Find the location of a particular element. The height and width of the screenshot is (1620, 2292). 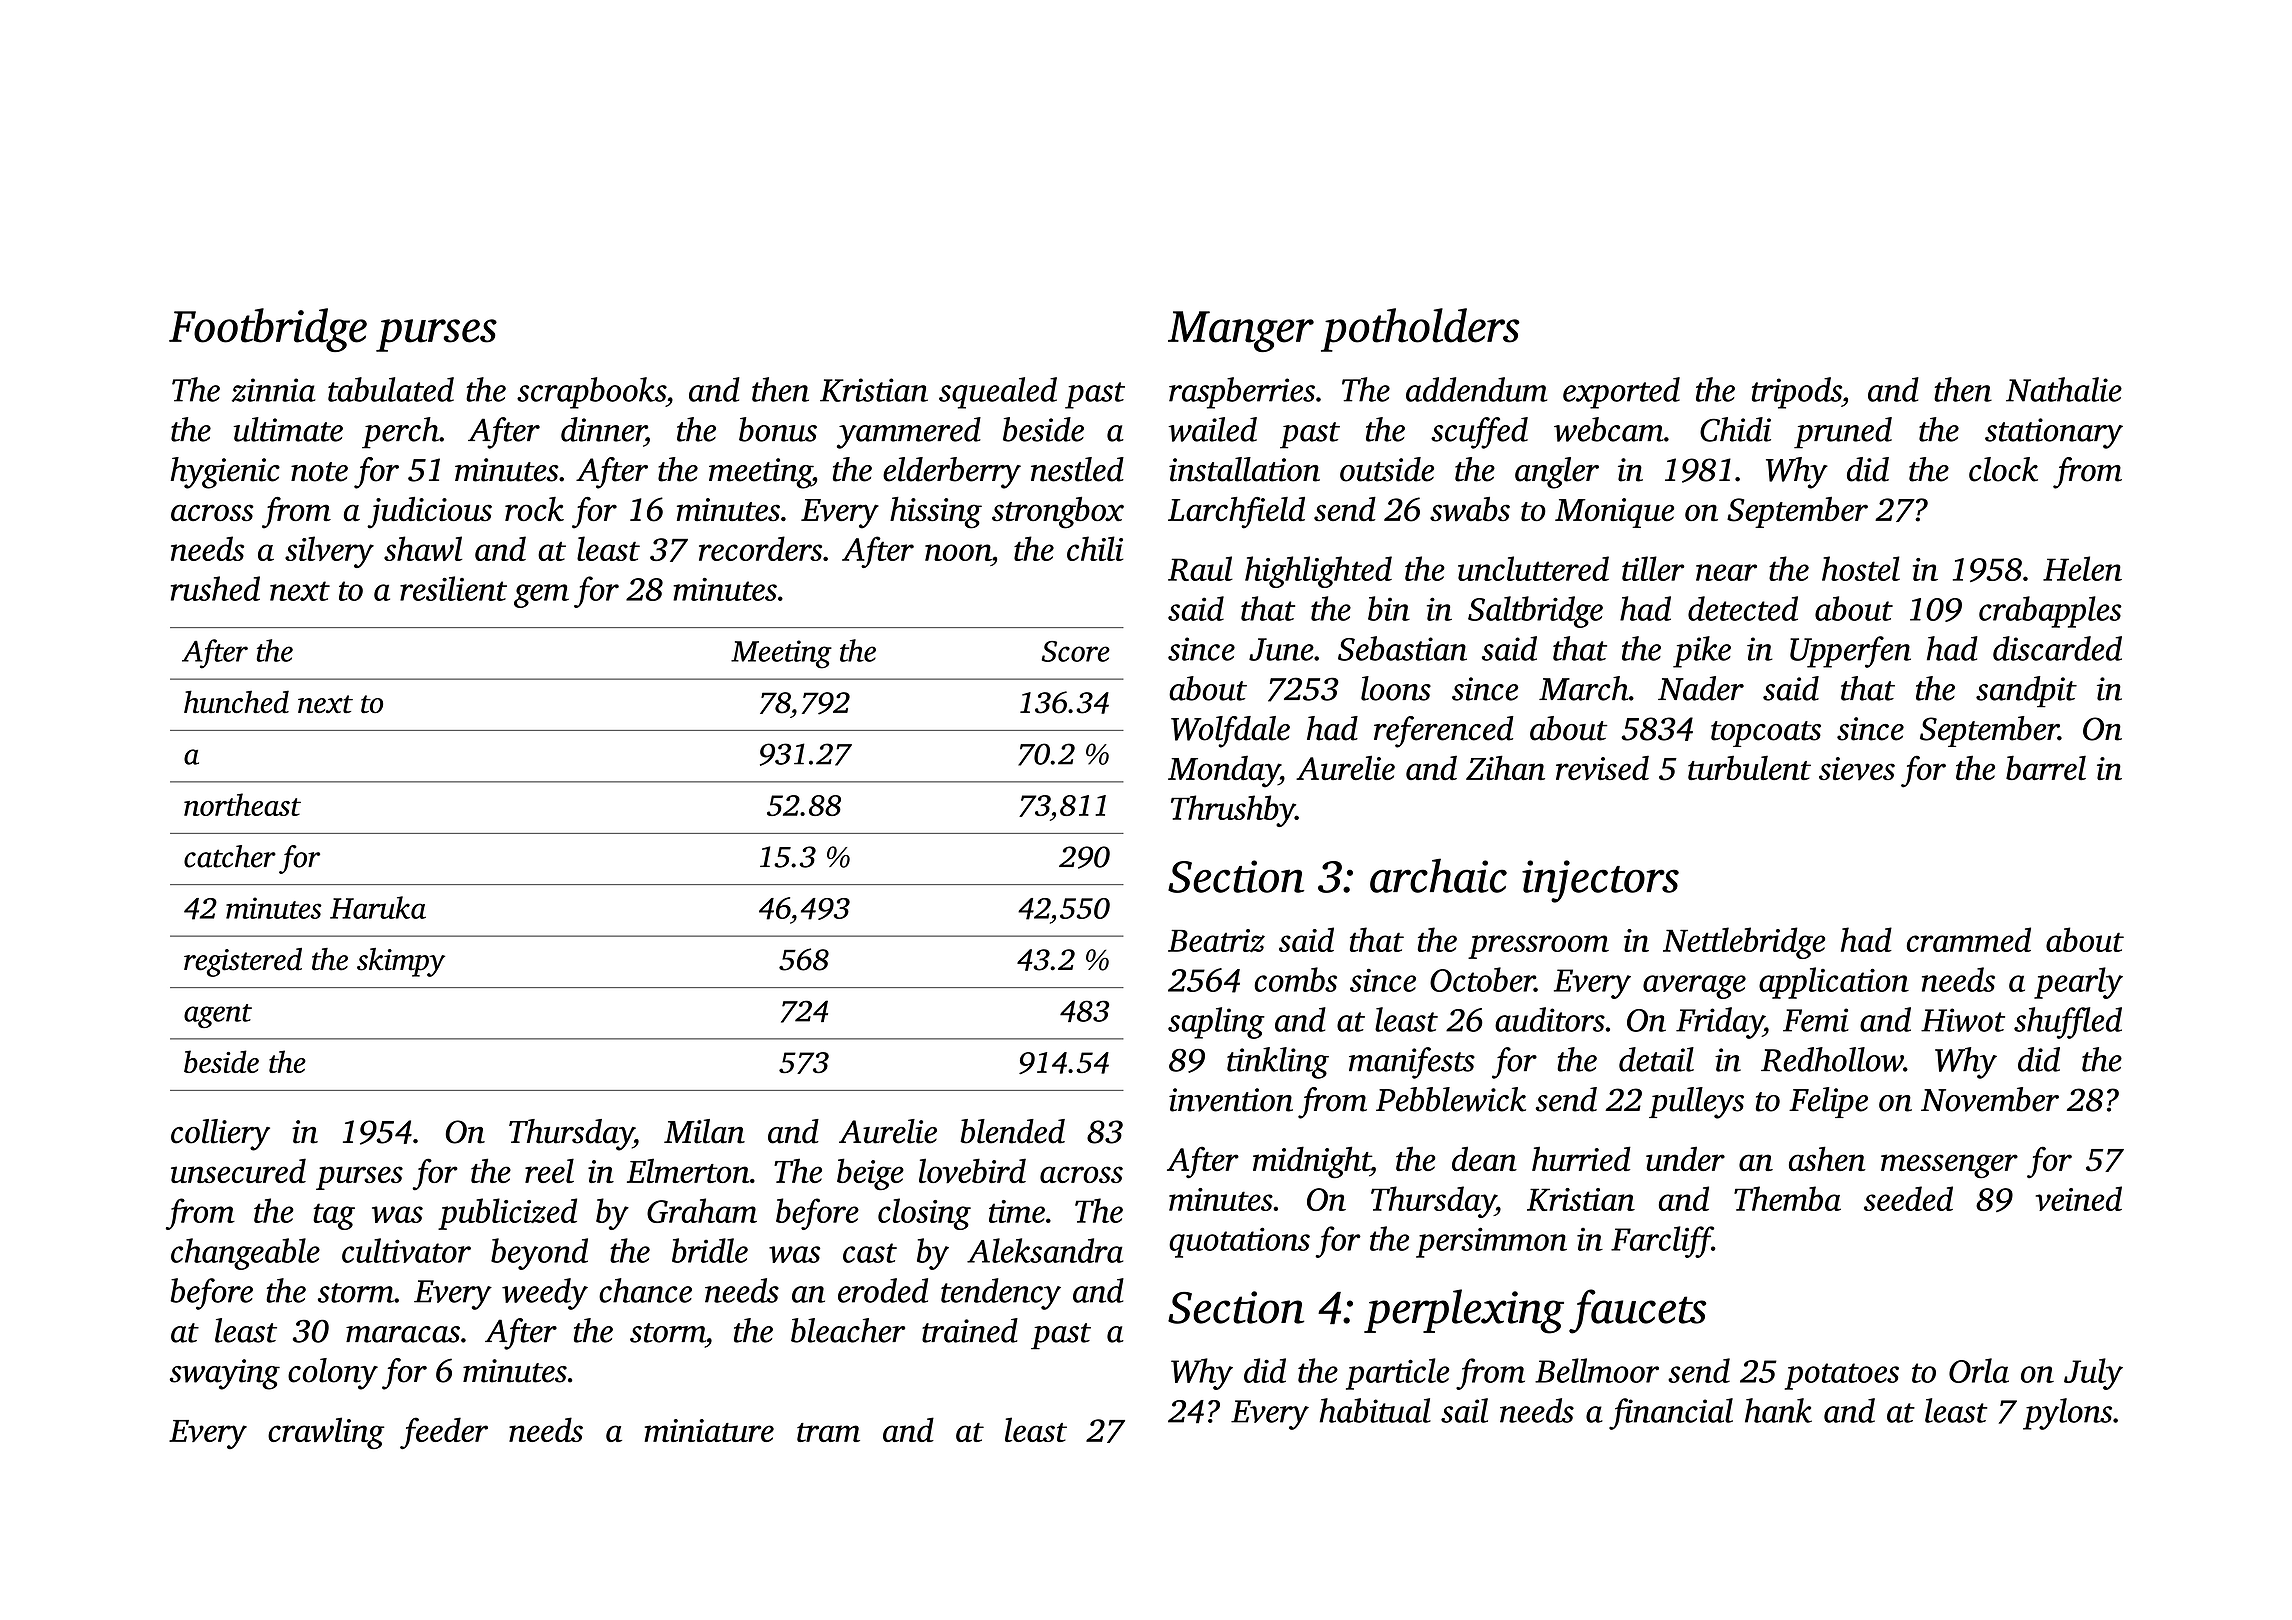

addendum is located at coordinates (1476, 389).
